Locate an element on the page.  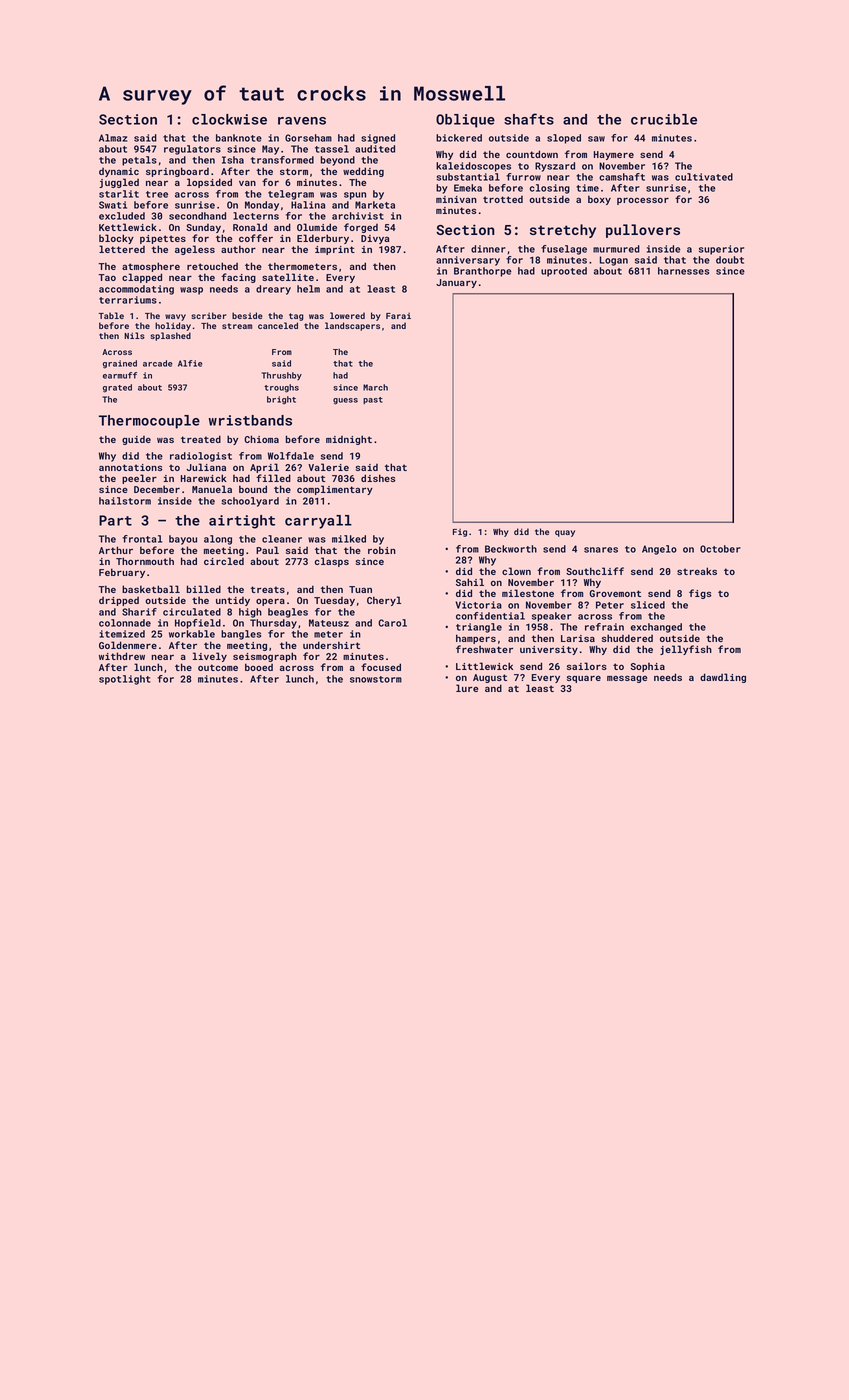
helm is located at coordinates (308, 289).
